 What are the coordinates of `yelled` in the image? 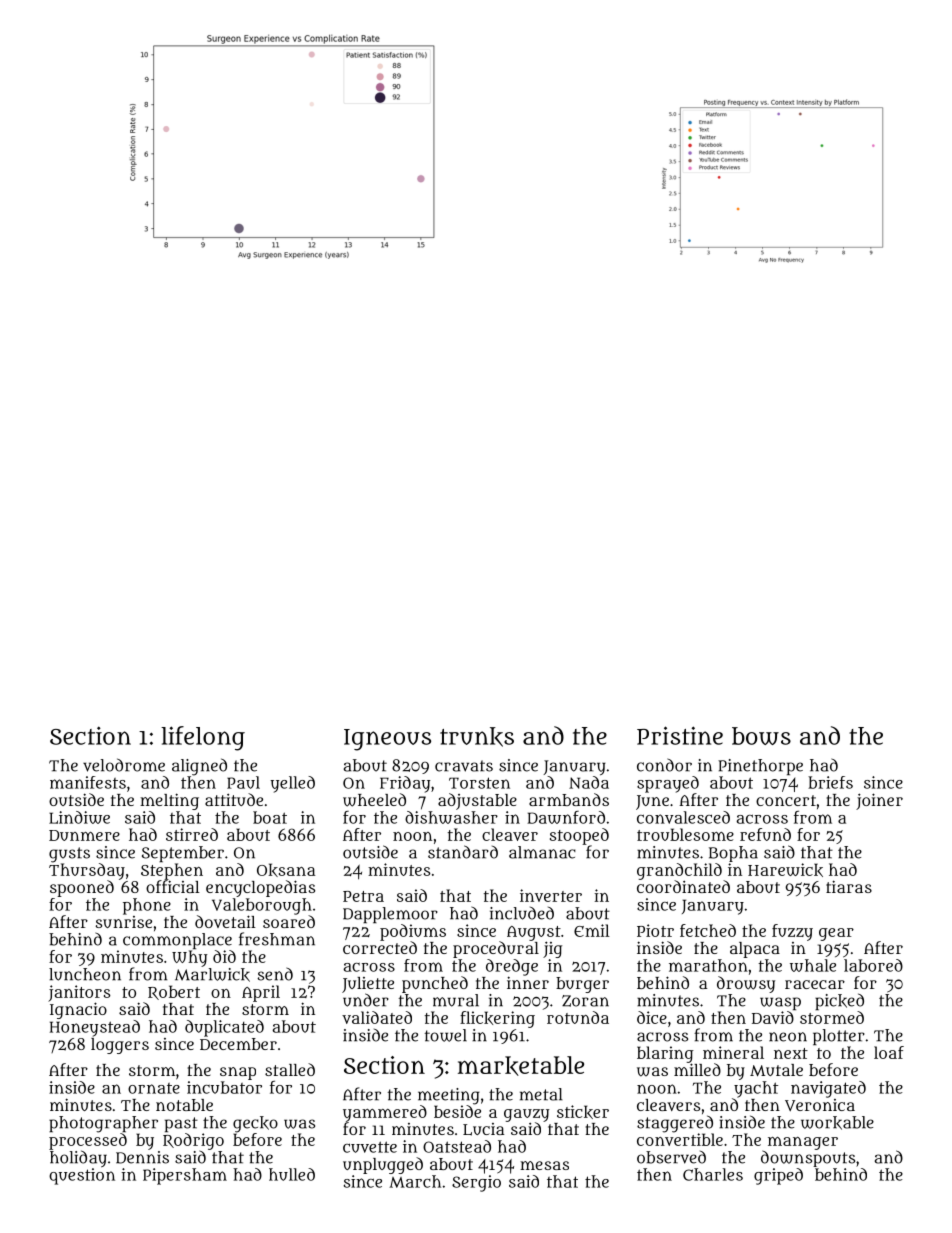 It's located at (292, 784).
